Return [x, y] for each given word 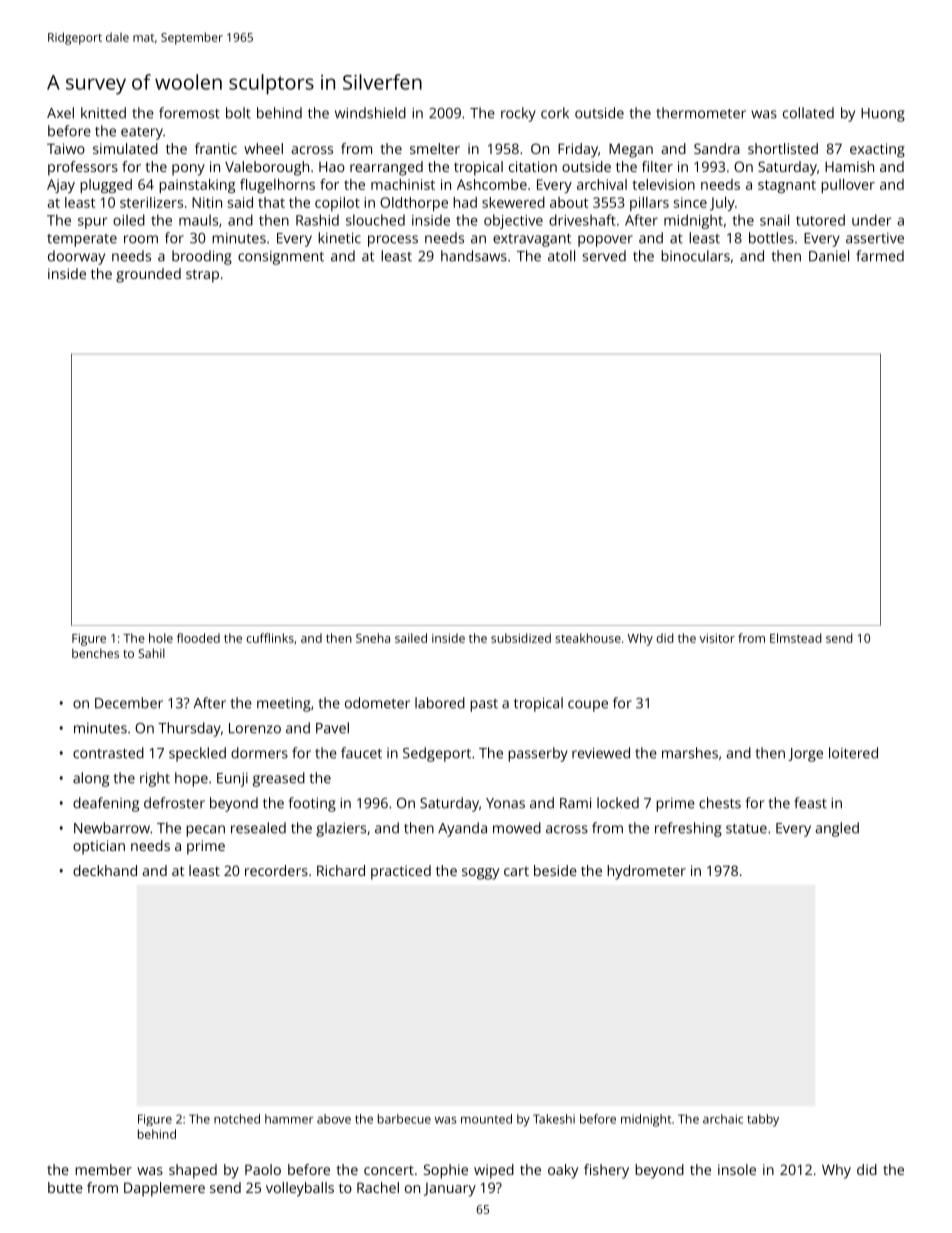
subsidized [521, 638]
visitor [717, 638]
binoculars [695, 256]
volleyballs [300, 1189]
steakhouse [588, 638]
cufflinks [270, 638]
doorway [76, 257]
